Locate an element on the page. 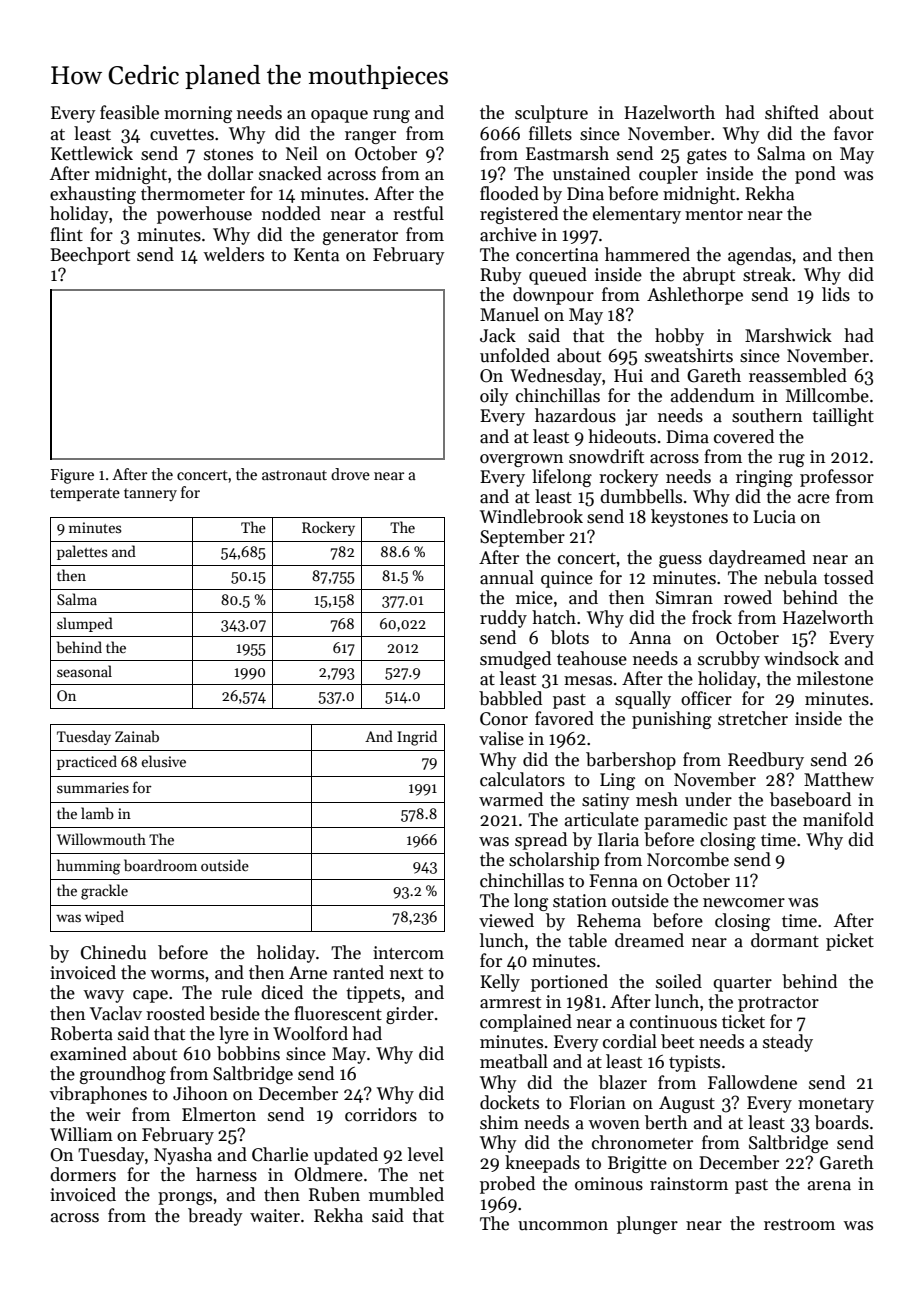 The image size is (924, 1308). astronaut is located at coordinates (294, 475).
